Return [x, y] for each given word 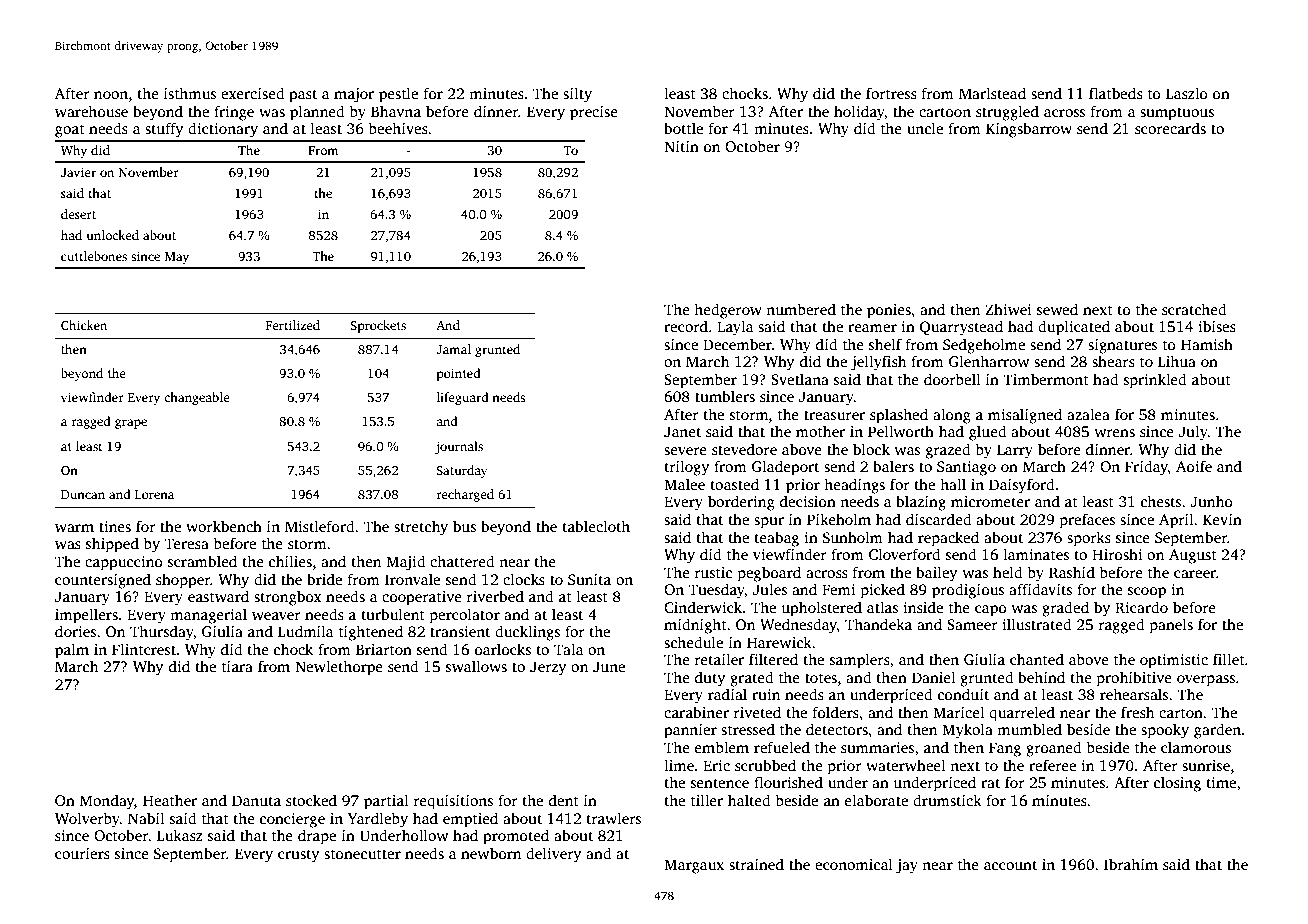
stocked [311, 800]
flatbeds [1116, 93]
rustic [713, 572]
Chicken [84, 325]
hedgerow [728, 311]
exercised [253, 93]
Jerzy [548, 668]
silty [577, 95]
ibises [1217, 326]
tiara [237, 666]
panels [1171, 626]
